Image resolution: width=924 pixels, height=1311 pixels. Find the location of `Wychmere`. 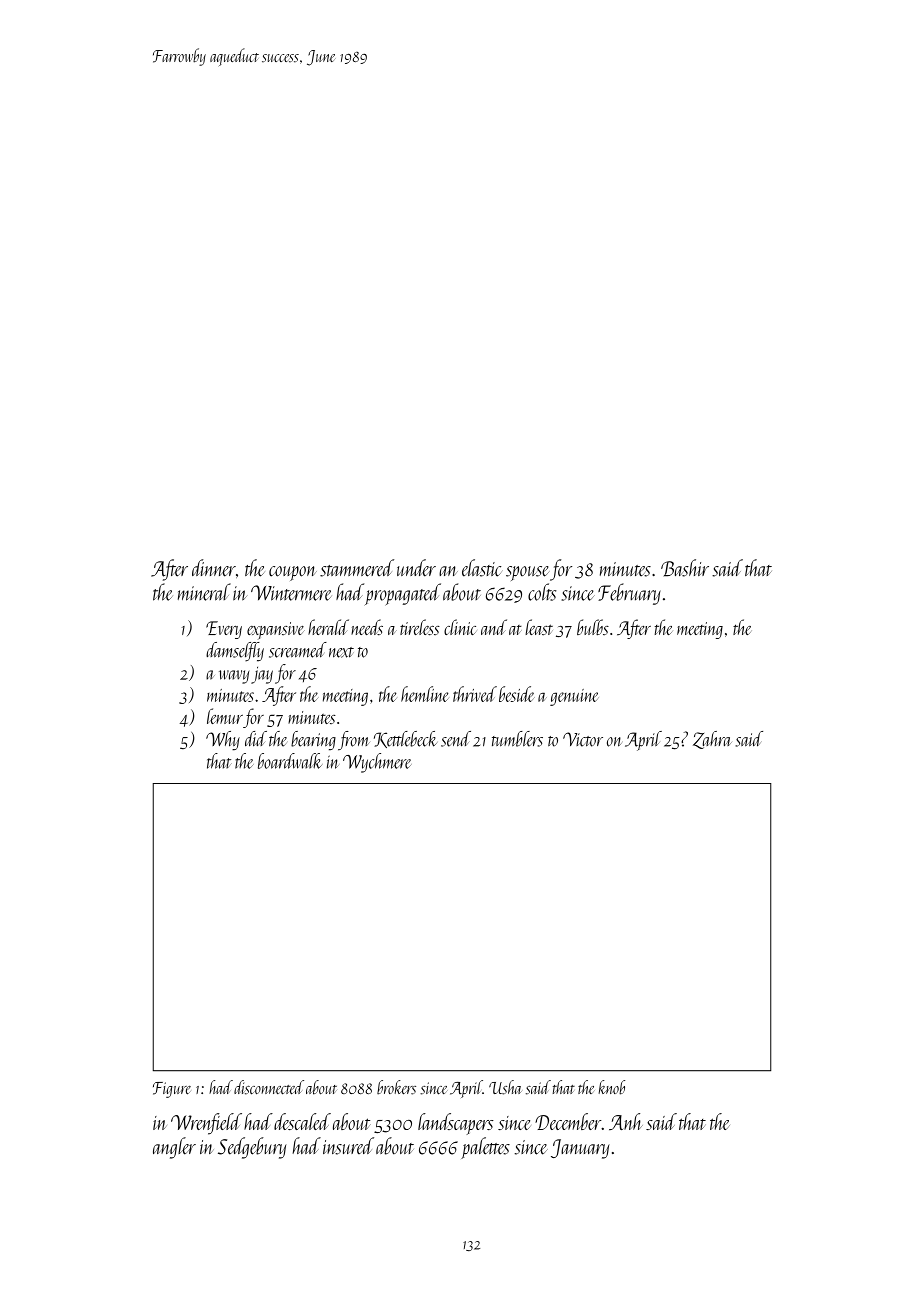

Wychmere is located at coordinates (377, 763).
